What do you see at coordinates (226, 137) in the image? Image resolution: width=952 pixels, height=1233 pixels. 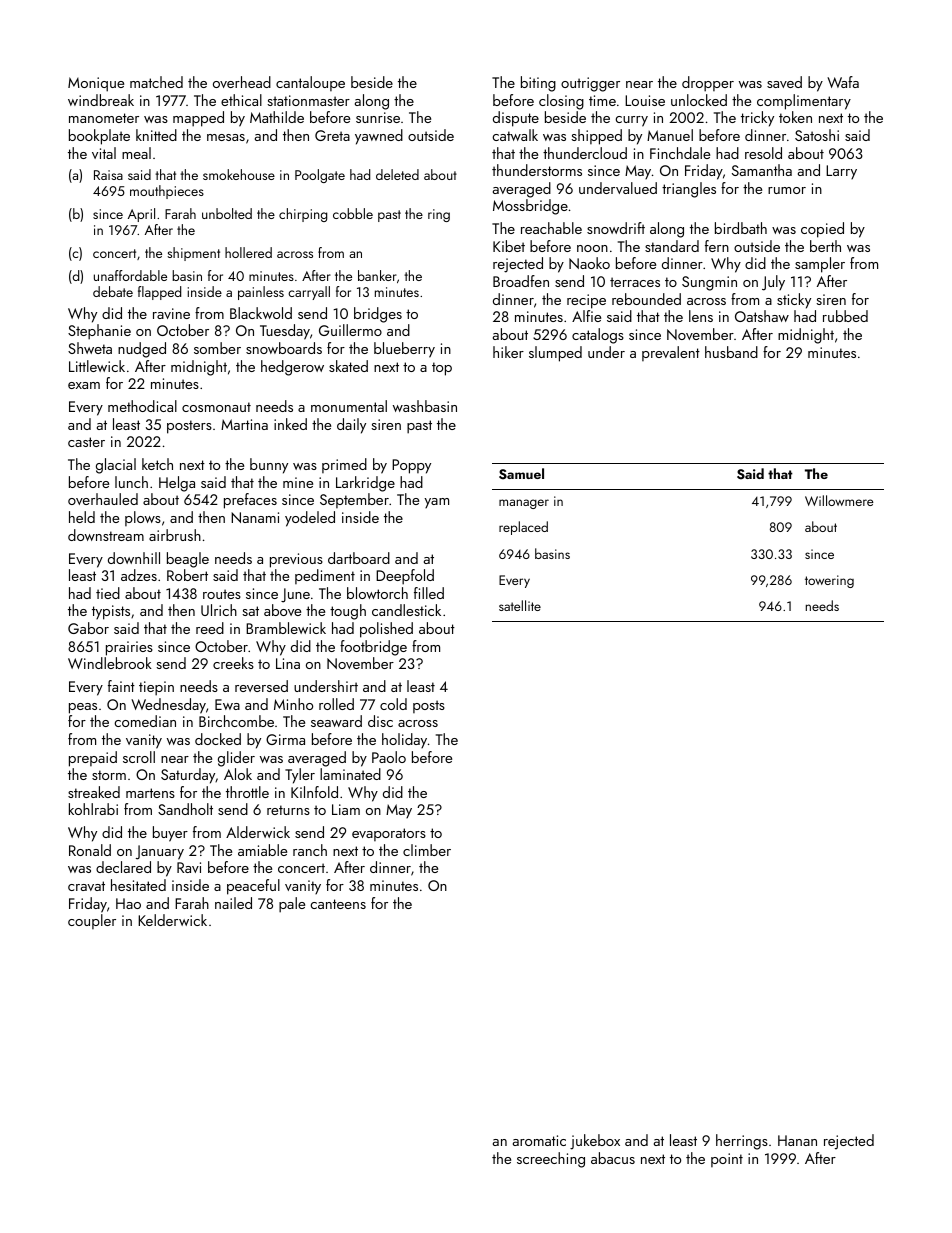 I see `mesas` at bounding box center [226, 137].
